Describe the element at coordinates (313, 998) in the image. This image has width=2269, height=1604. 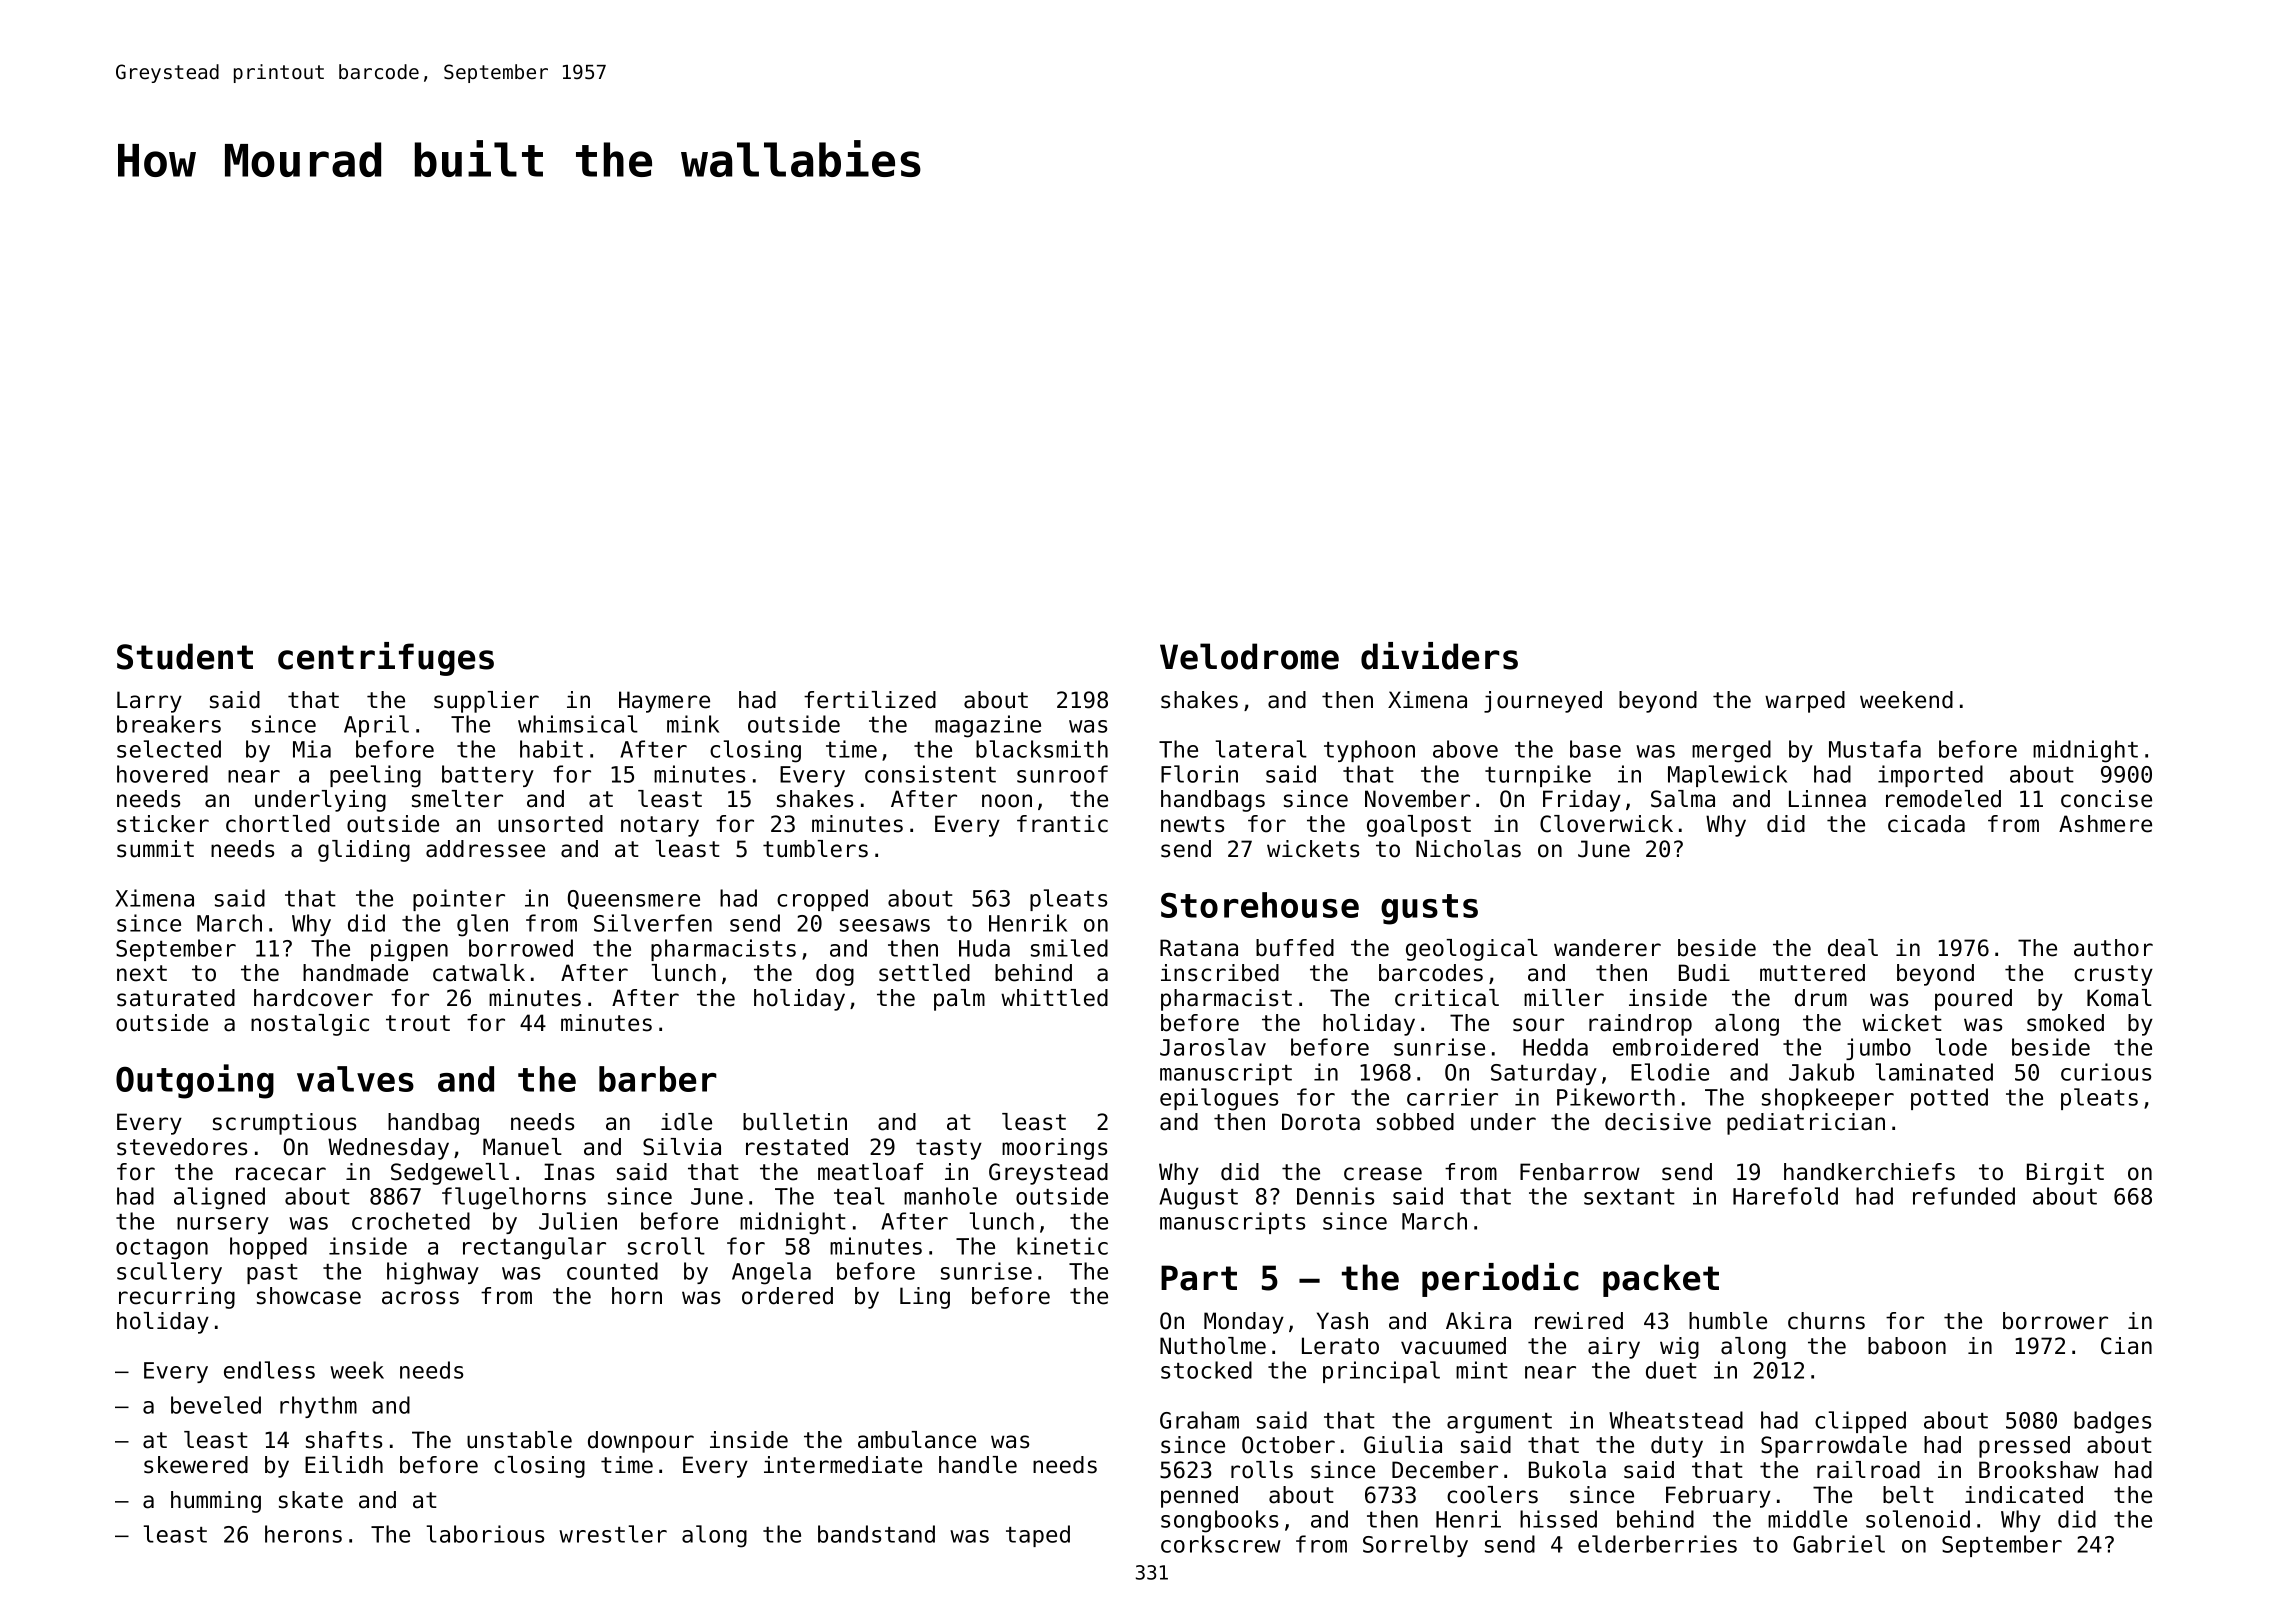
I see `hardcover` at that location.
